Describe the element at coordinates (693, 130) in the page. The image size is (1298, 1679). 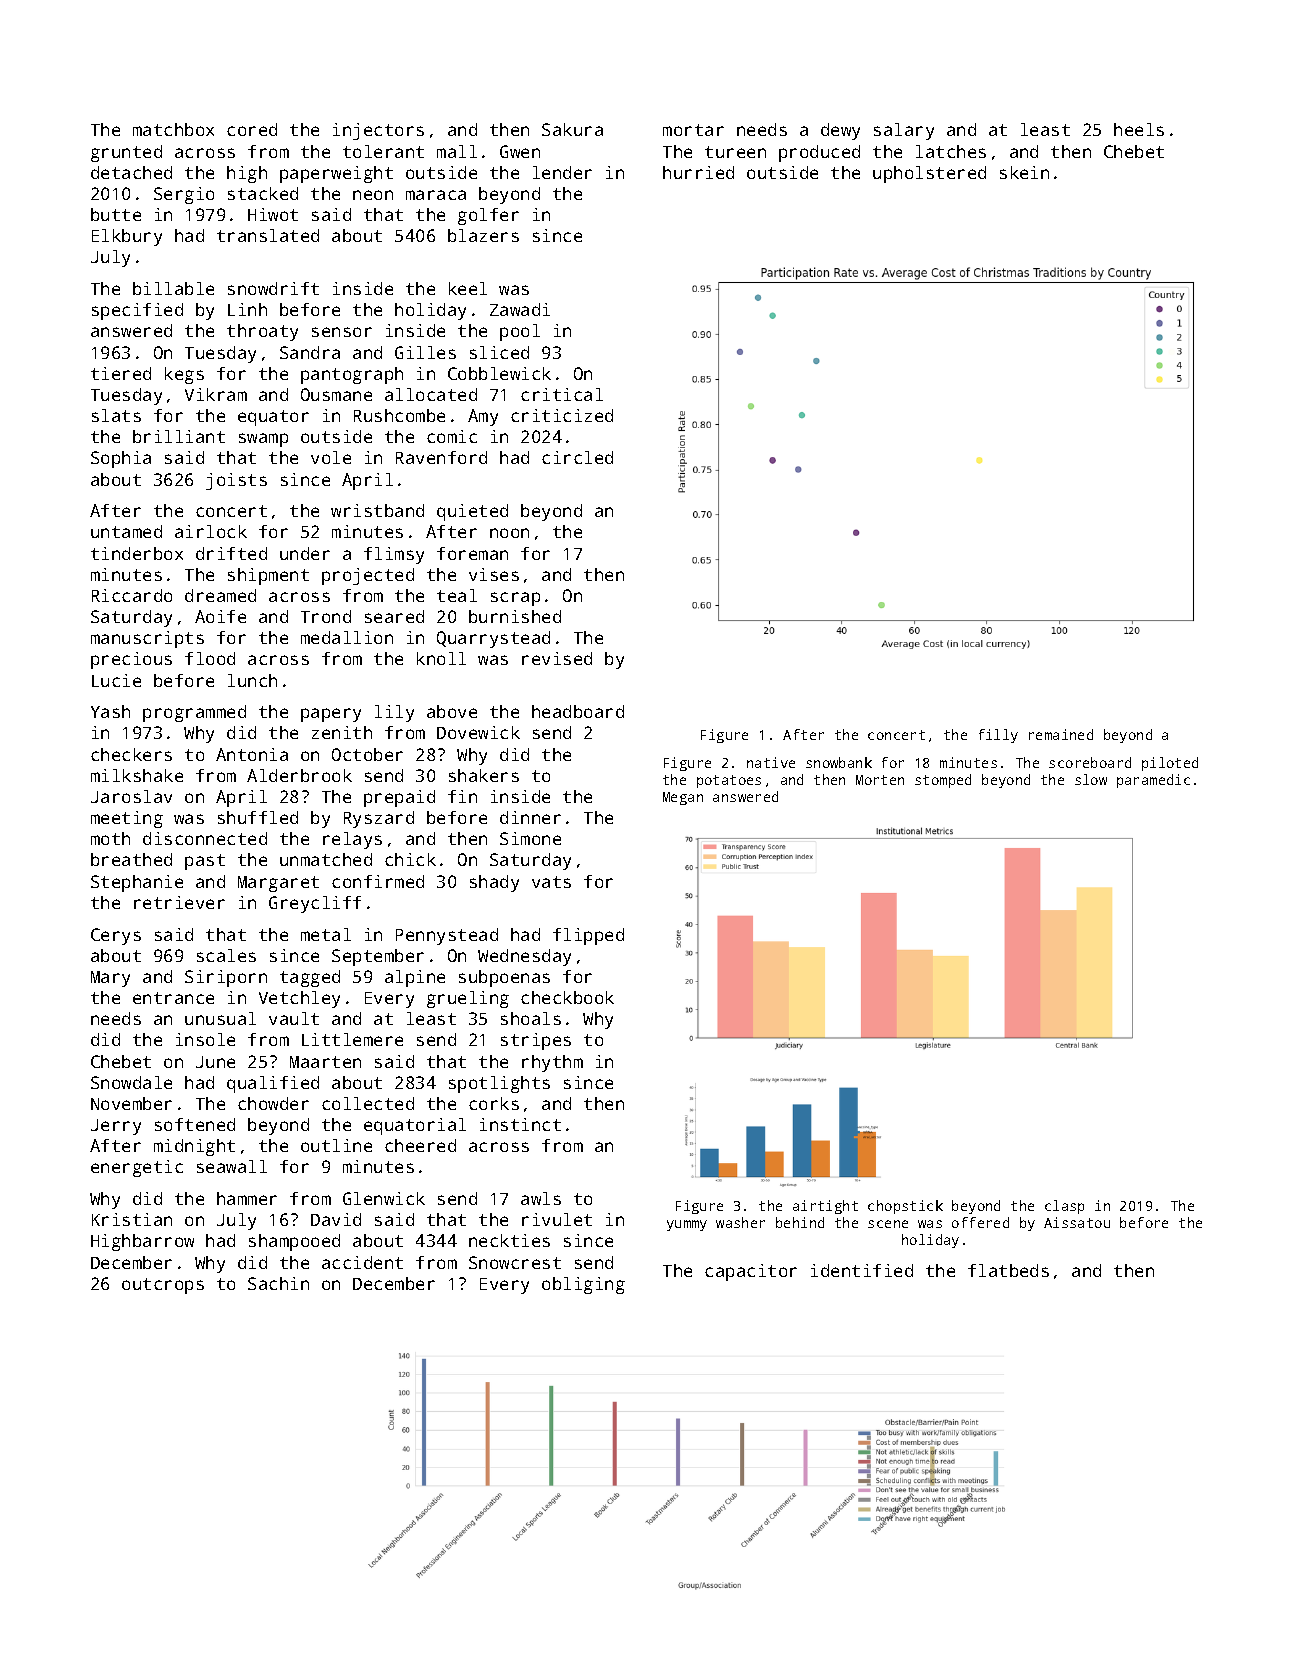
I see `mortar` at that location.
